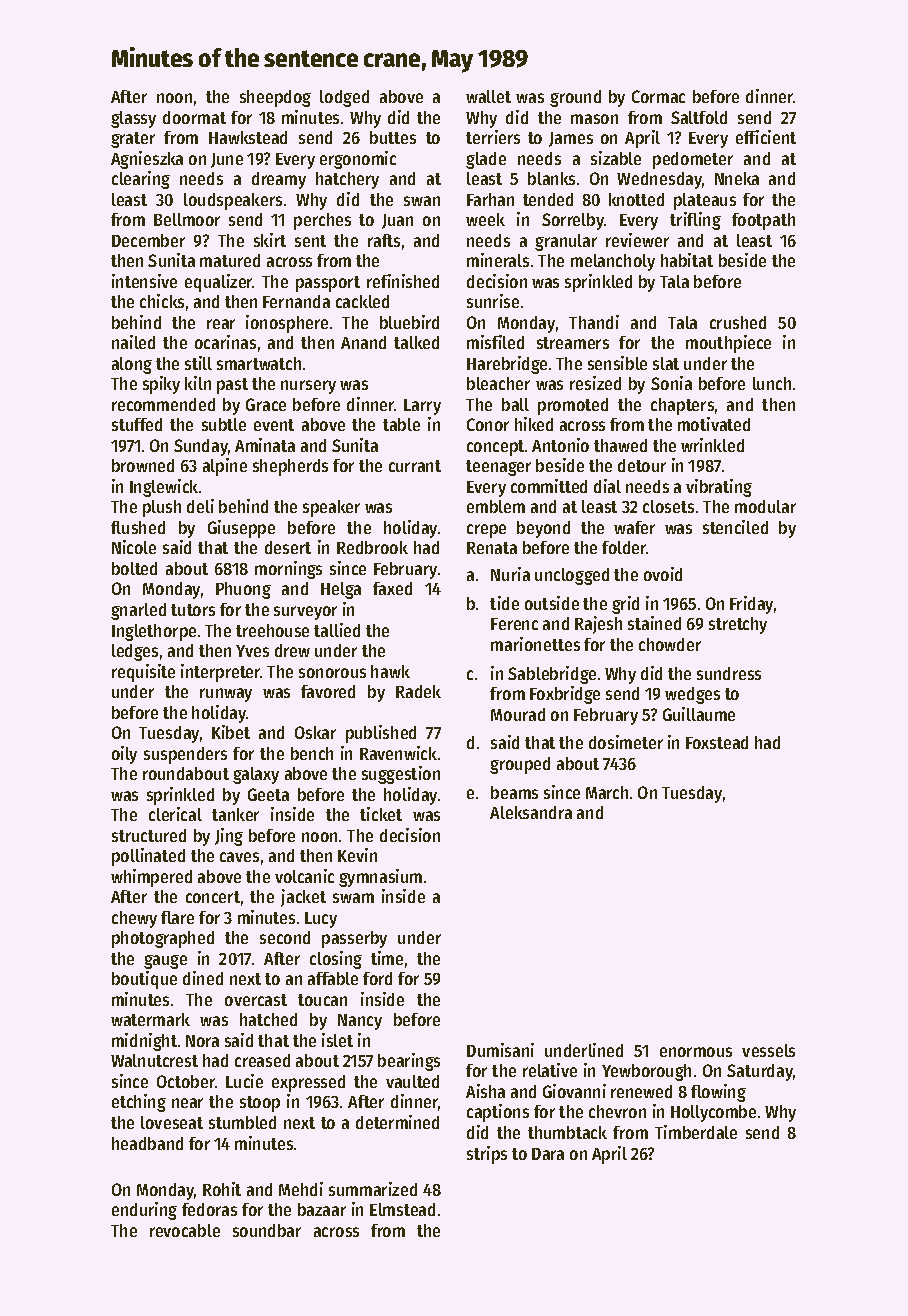 The image size is (908, 1316). I want to click on wallet, so click(488, 96).
